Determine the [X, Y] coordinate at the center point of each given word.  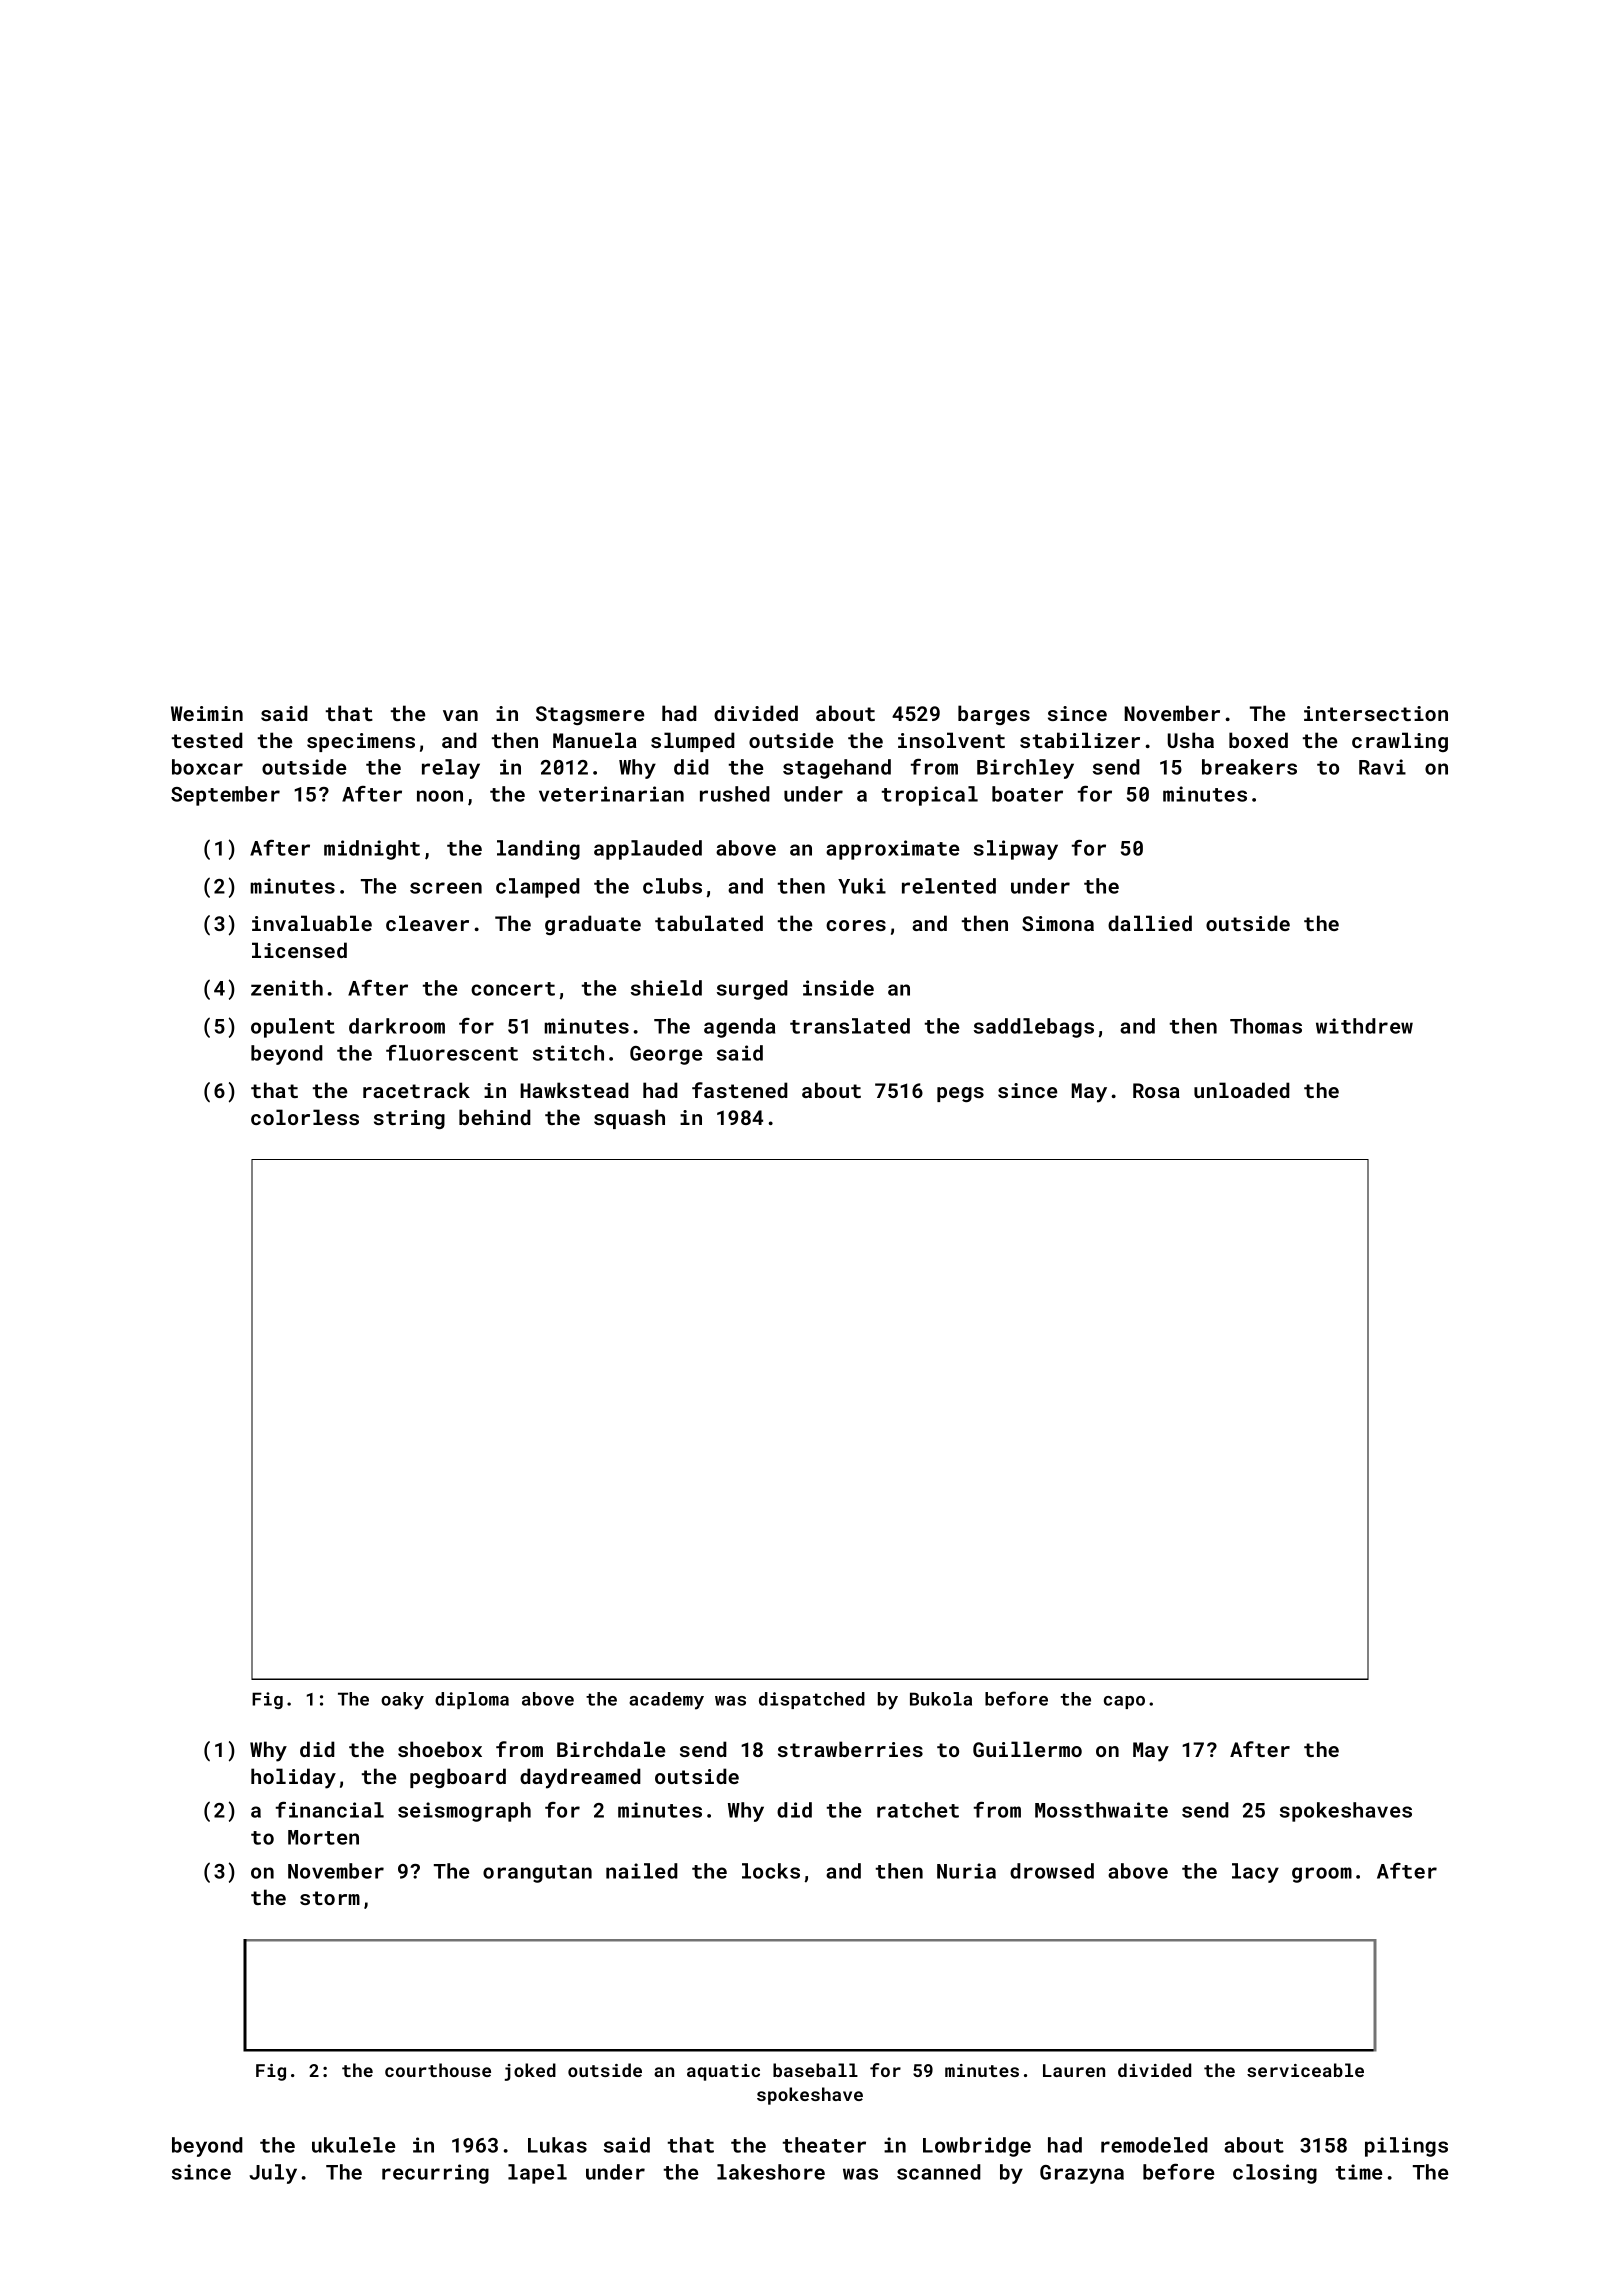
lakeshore [771, 2172]
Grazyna [1082, 2174]
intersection [1376, 713]
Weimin [207, 713]
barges [994, 715]
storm [330, 1898]
